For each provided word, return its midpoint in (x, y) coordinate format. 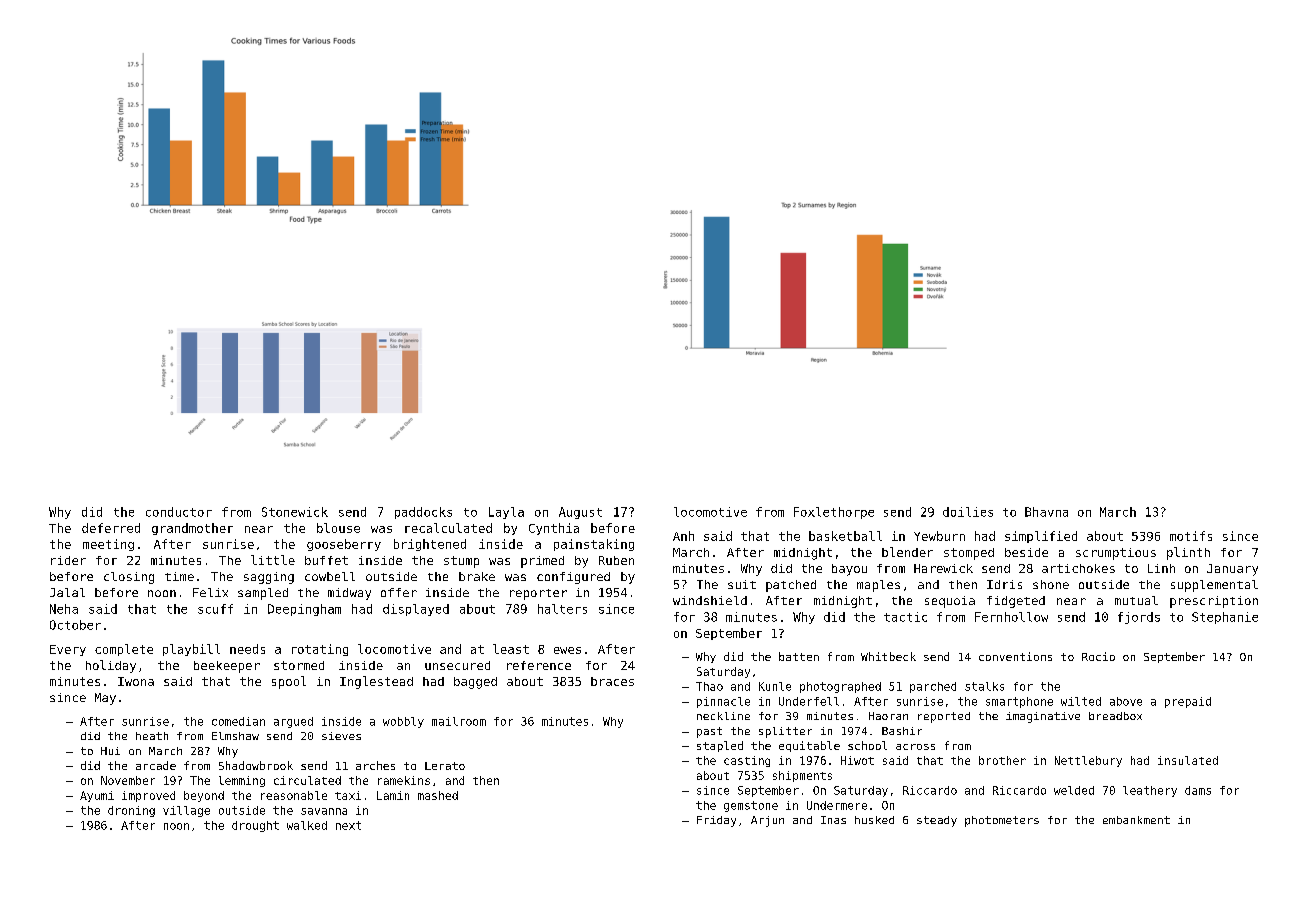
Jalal (67, 592)
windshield (710, 600)
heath (152, 736)
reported (944, 717)
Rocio (1098, 656)
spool (289, 682)
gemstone (751, 806)
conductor (179, 512)
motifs (1191, 536)
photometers (1002, 821)
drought (255, 826)
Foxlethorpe (834, 513)
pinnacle (723, 702)
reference (539, 665)
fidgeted (1016, 602)
